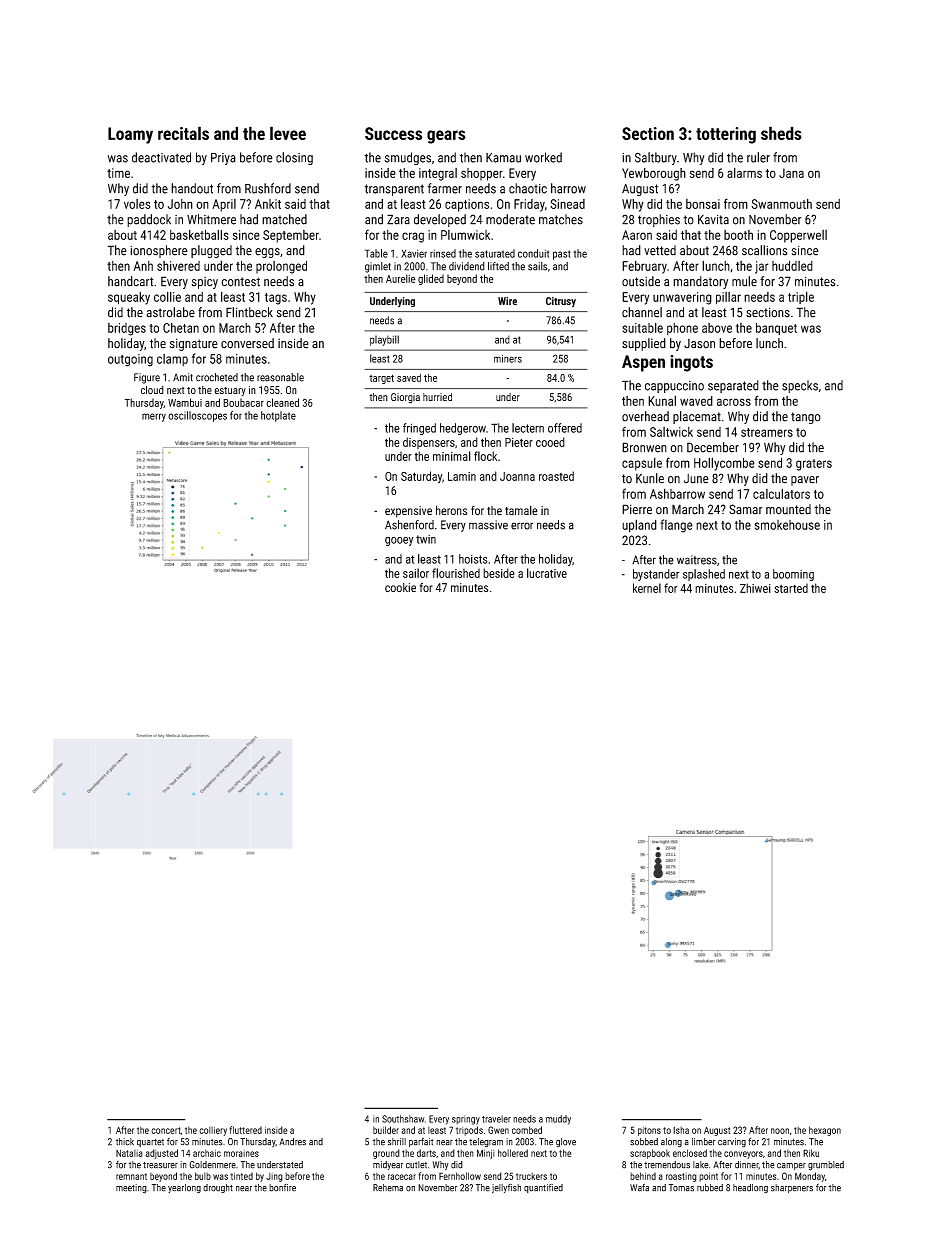 The height and width of the document is (1233, 952). Describe the element at coordinates (276, 299) in the document. I see `tags` at that location.
